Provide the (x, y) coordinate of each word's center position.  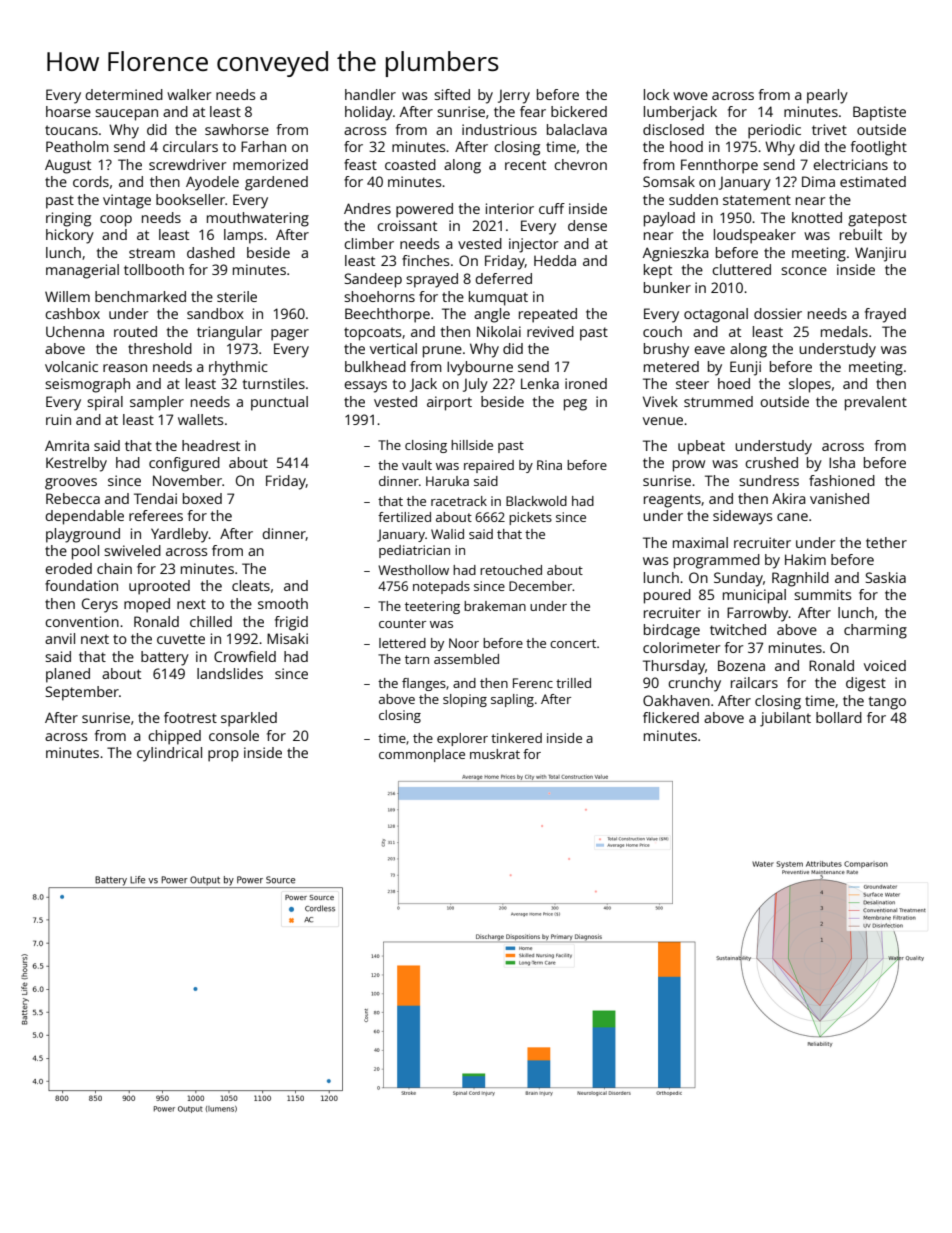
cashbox (72, 313)
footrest (190, 717)
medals (844, 331)
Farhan (263, 146)
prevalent (876, 403)
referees (156, 515)
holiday (369, 113)
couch (662, 331)
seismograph (87, 385)
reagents (672, 501)
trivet (829, 129)
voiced (885, 665)
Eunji (745, 368)
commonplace (422, 755)
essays (365, 387)
